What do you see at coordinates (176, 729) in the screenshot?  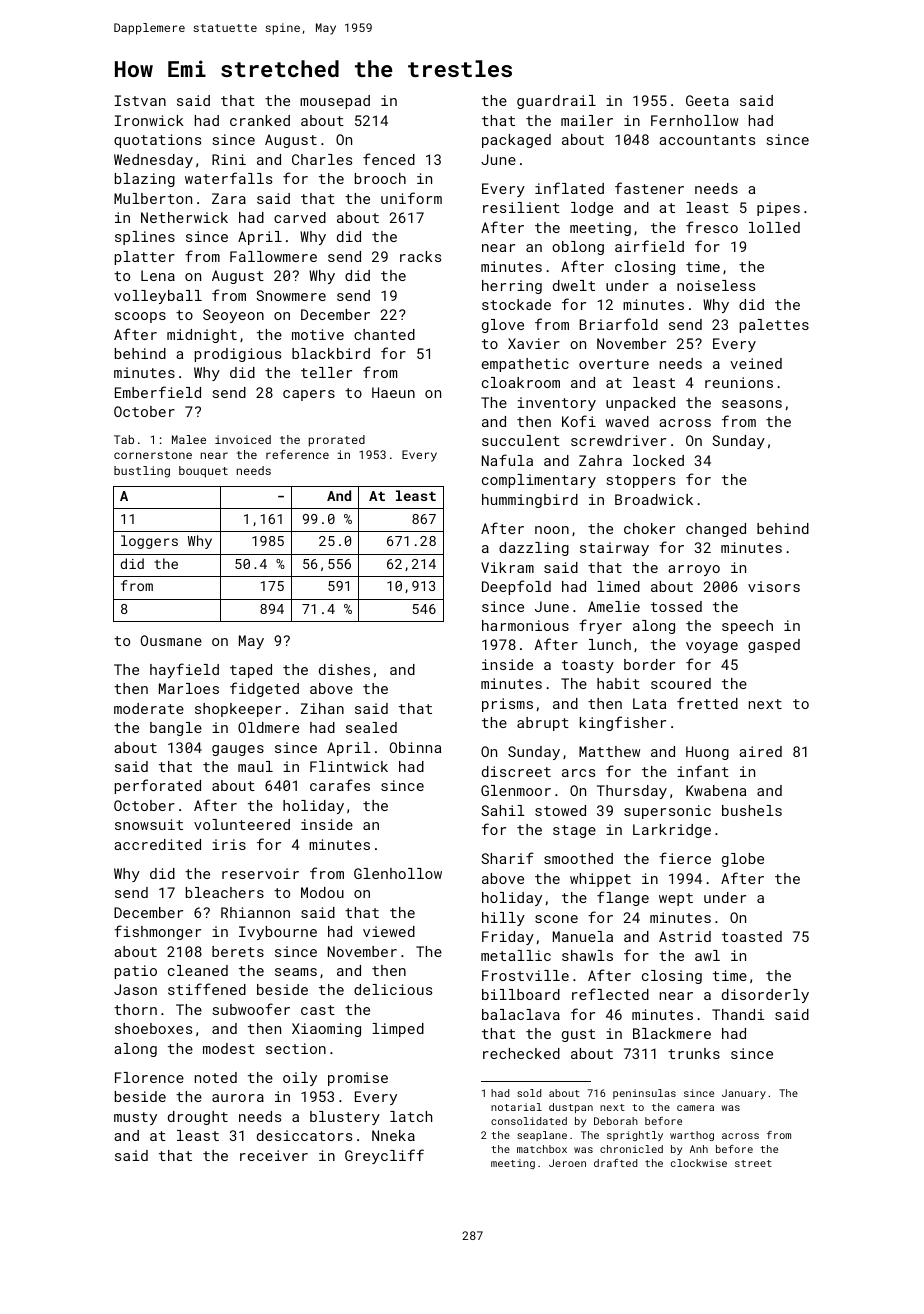 I see `bangle` at bounding box center [176, 729].
